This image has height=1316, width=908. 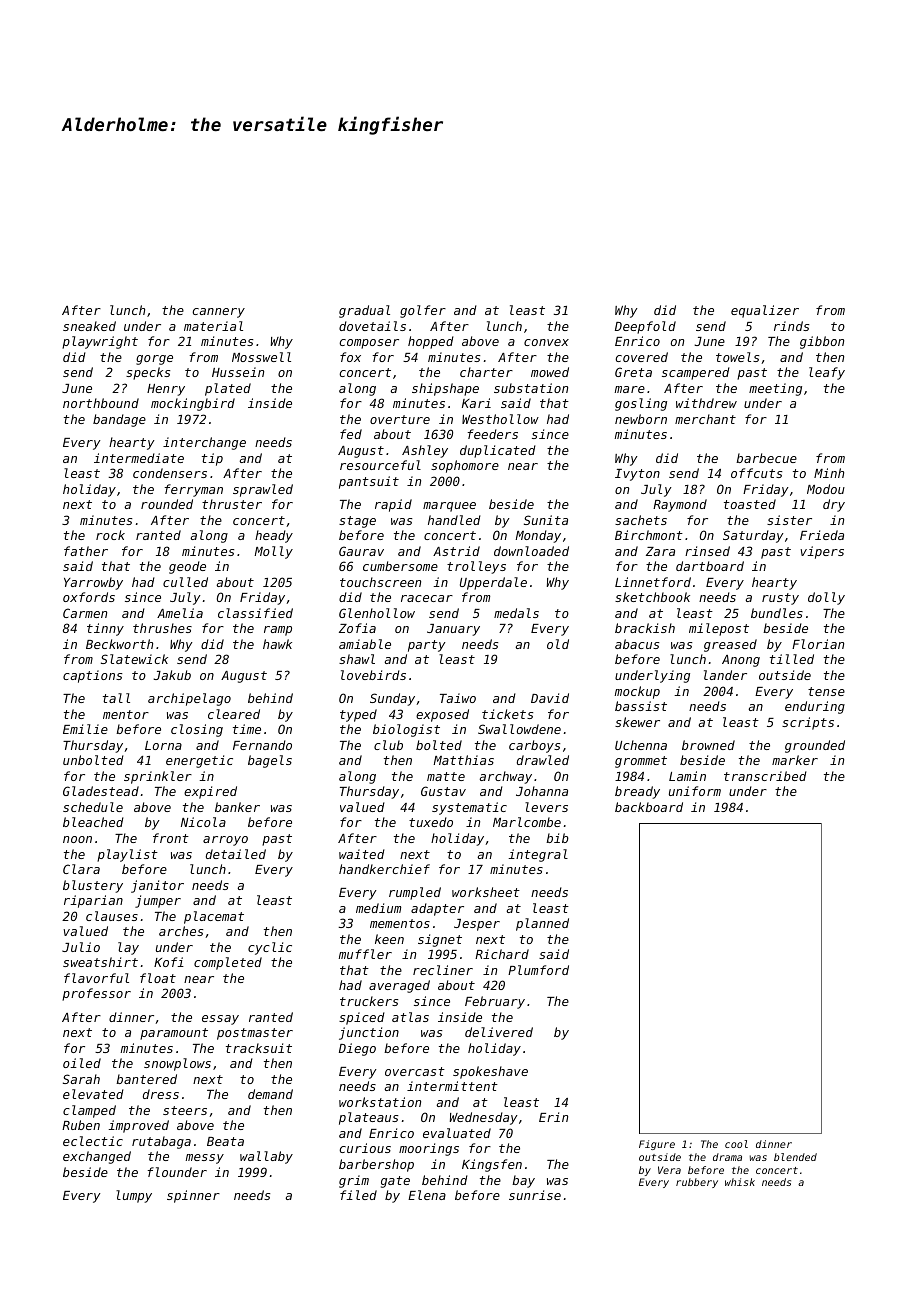 I want to click on rapid, so click(x=393, y=505).
